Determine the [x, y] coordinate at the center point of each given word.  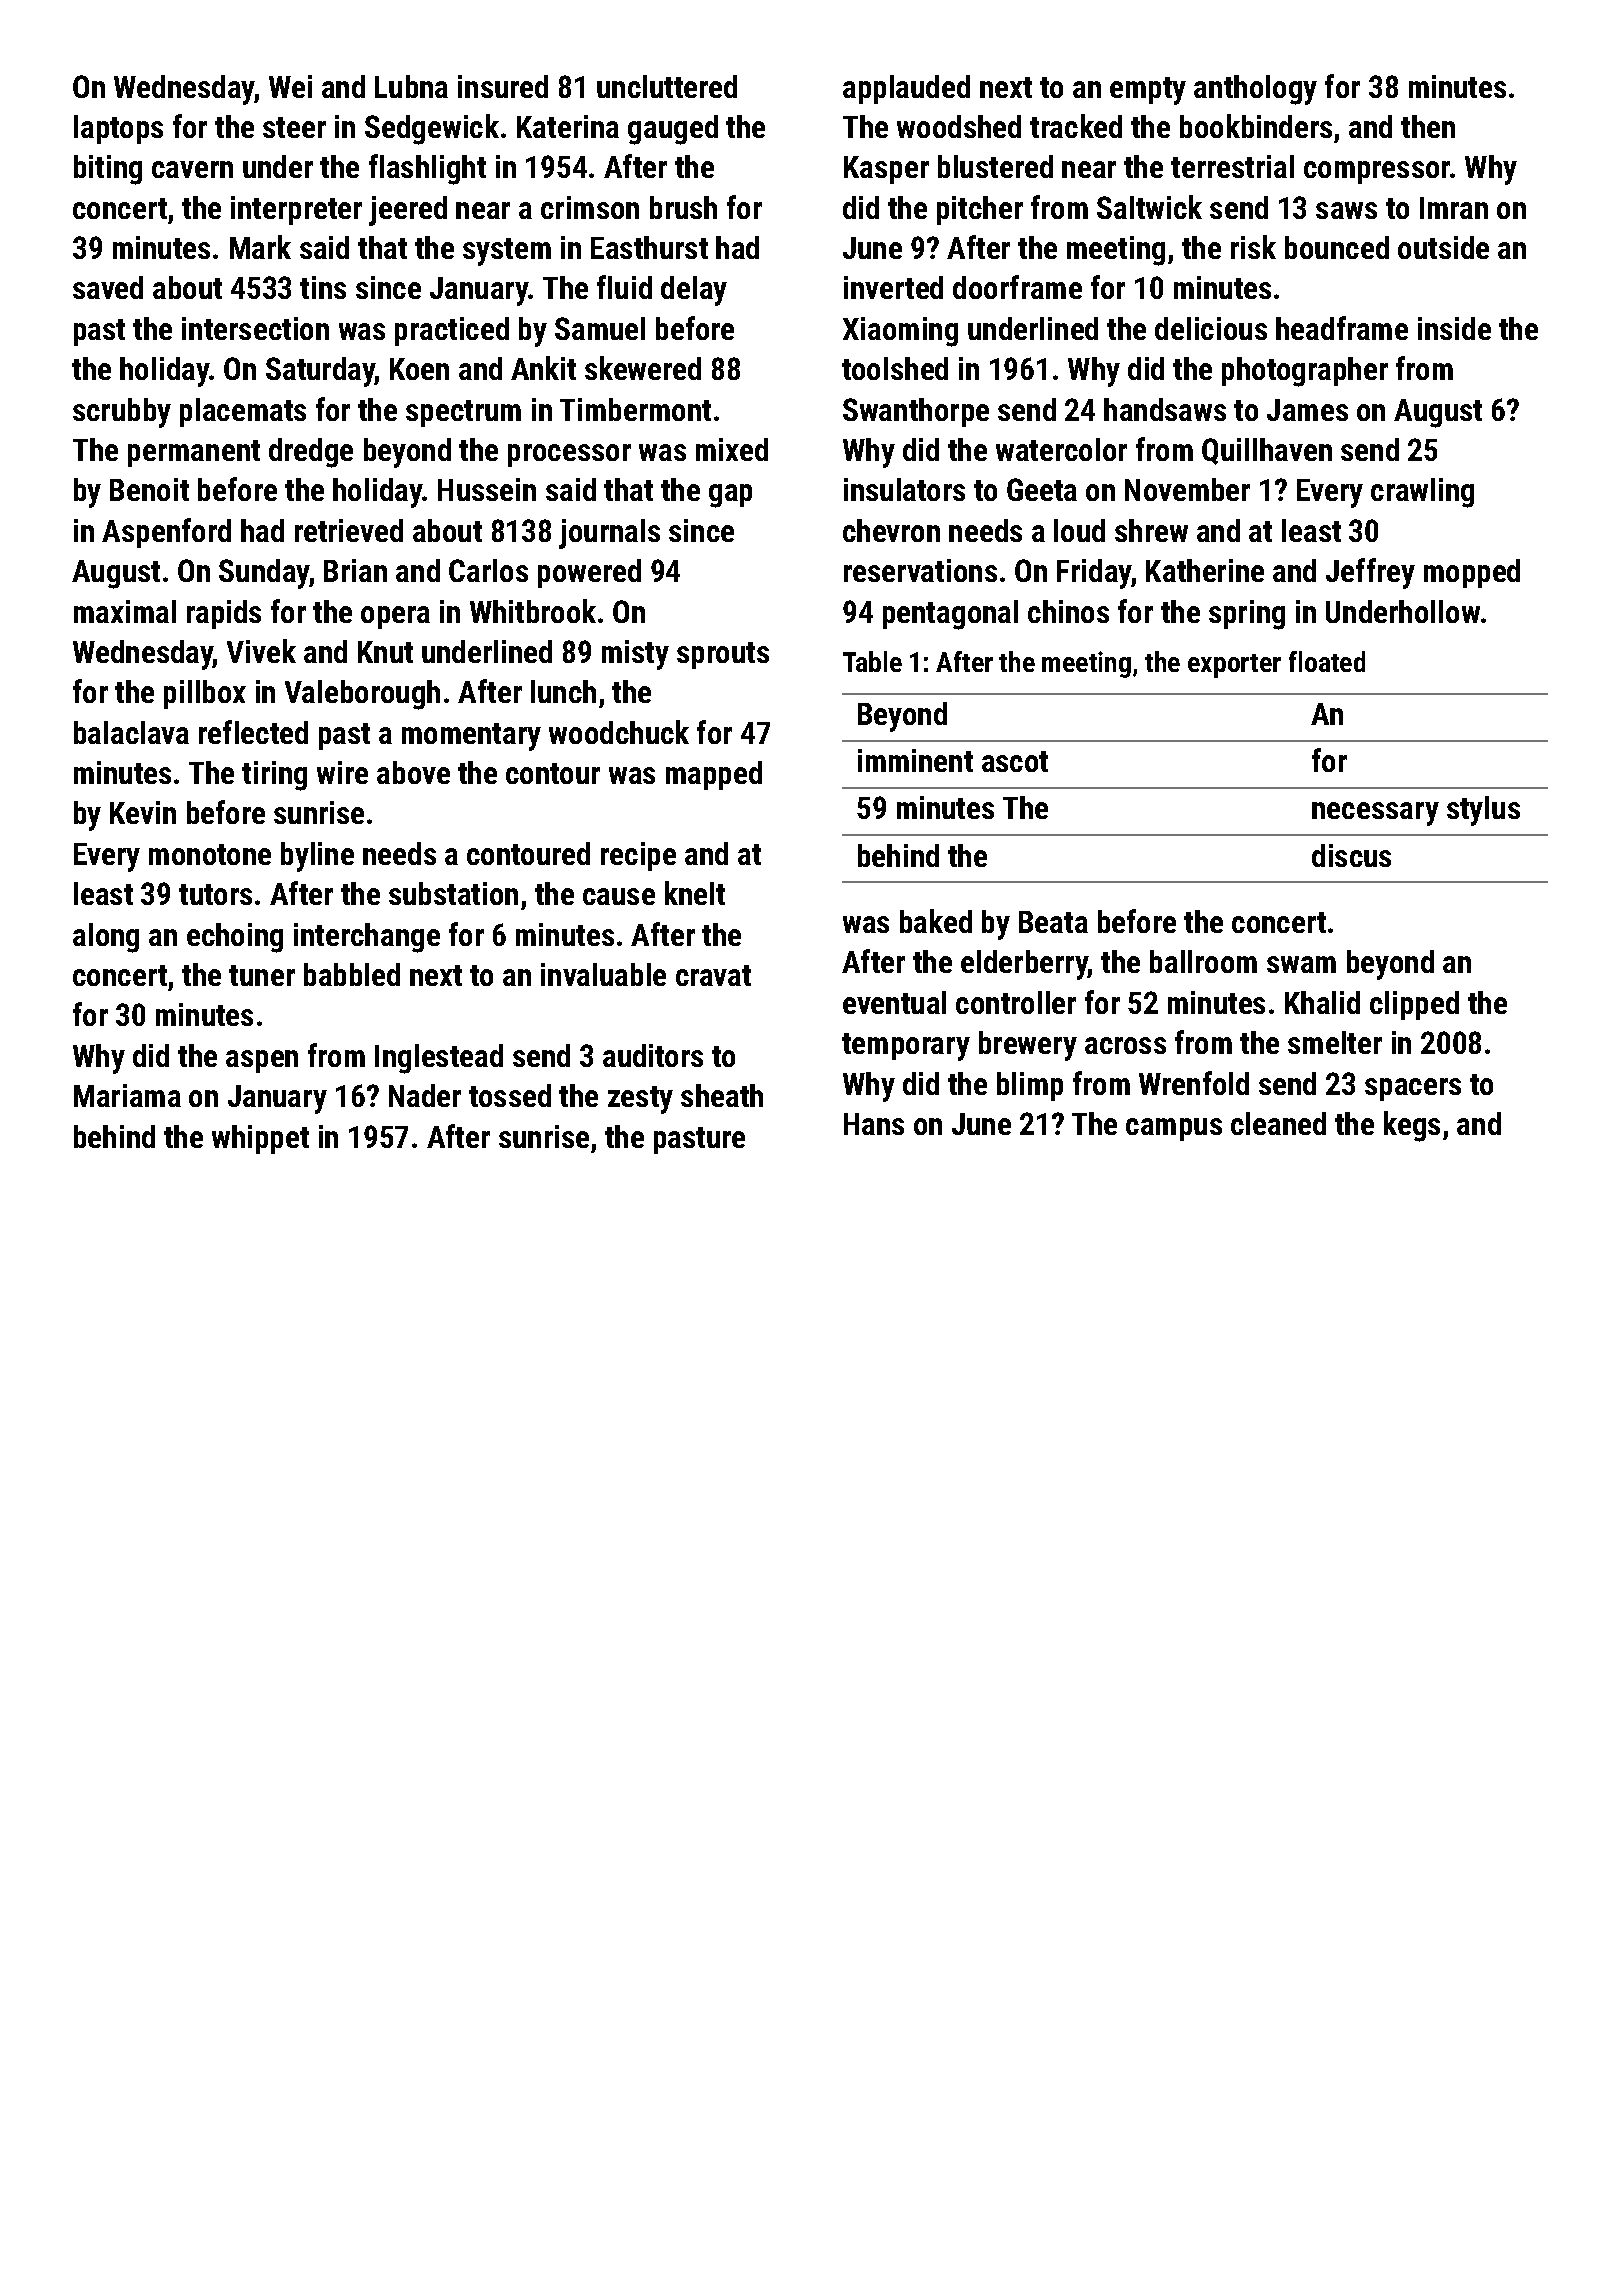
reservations [920, 570]
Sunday [264, 574]
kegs [1412, 1126]
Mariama [127, 1095]
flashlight [427, 169]
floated [1327, 661]
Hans [874, 1124]
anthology [1255, 90]
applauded [906, 89]
